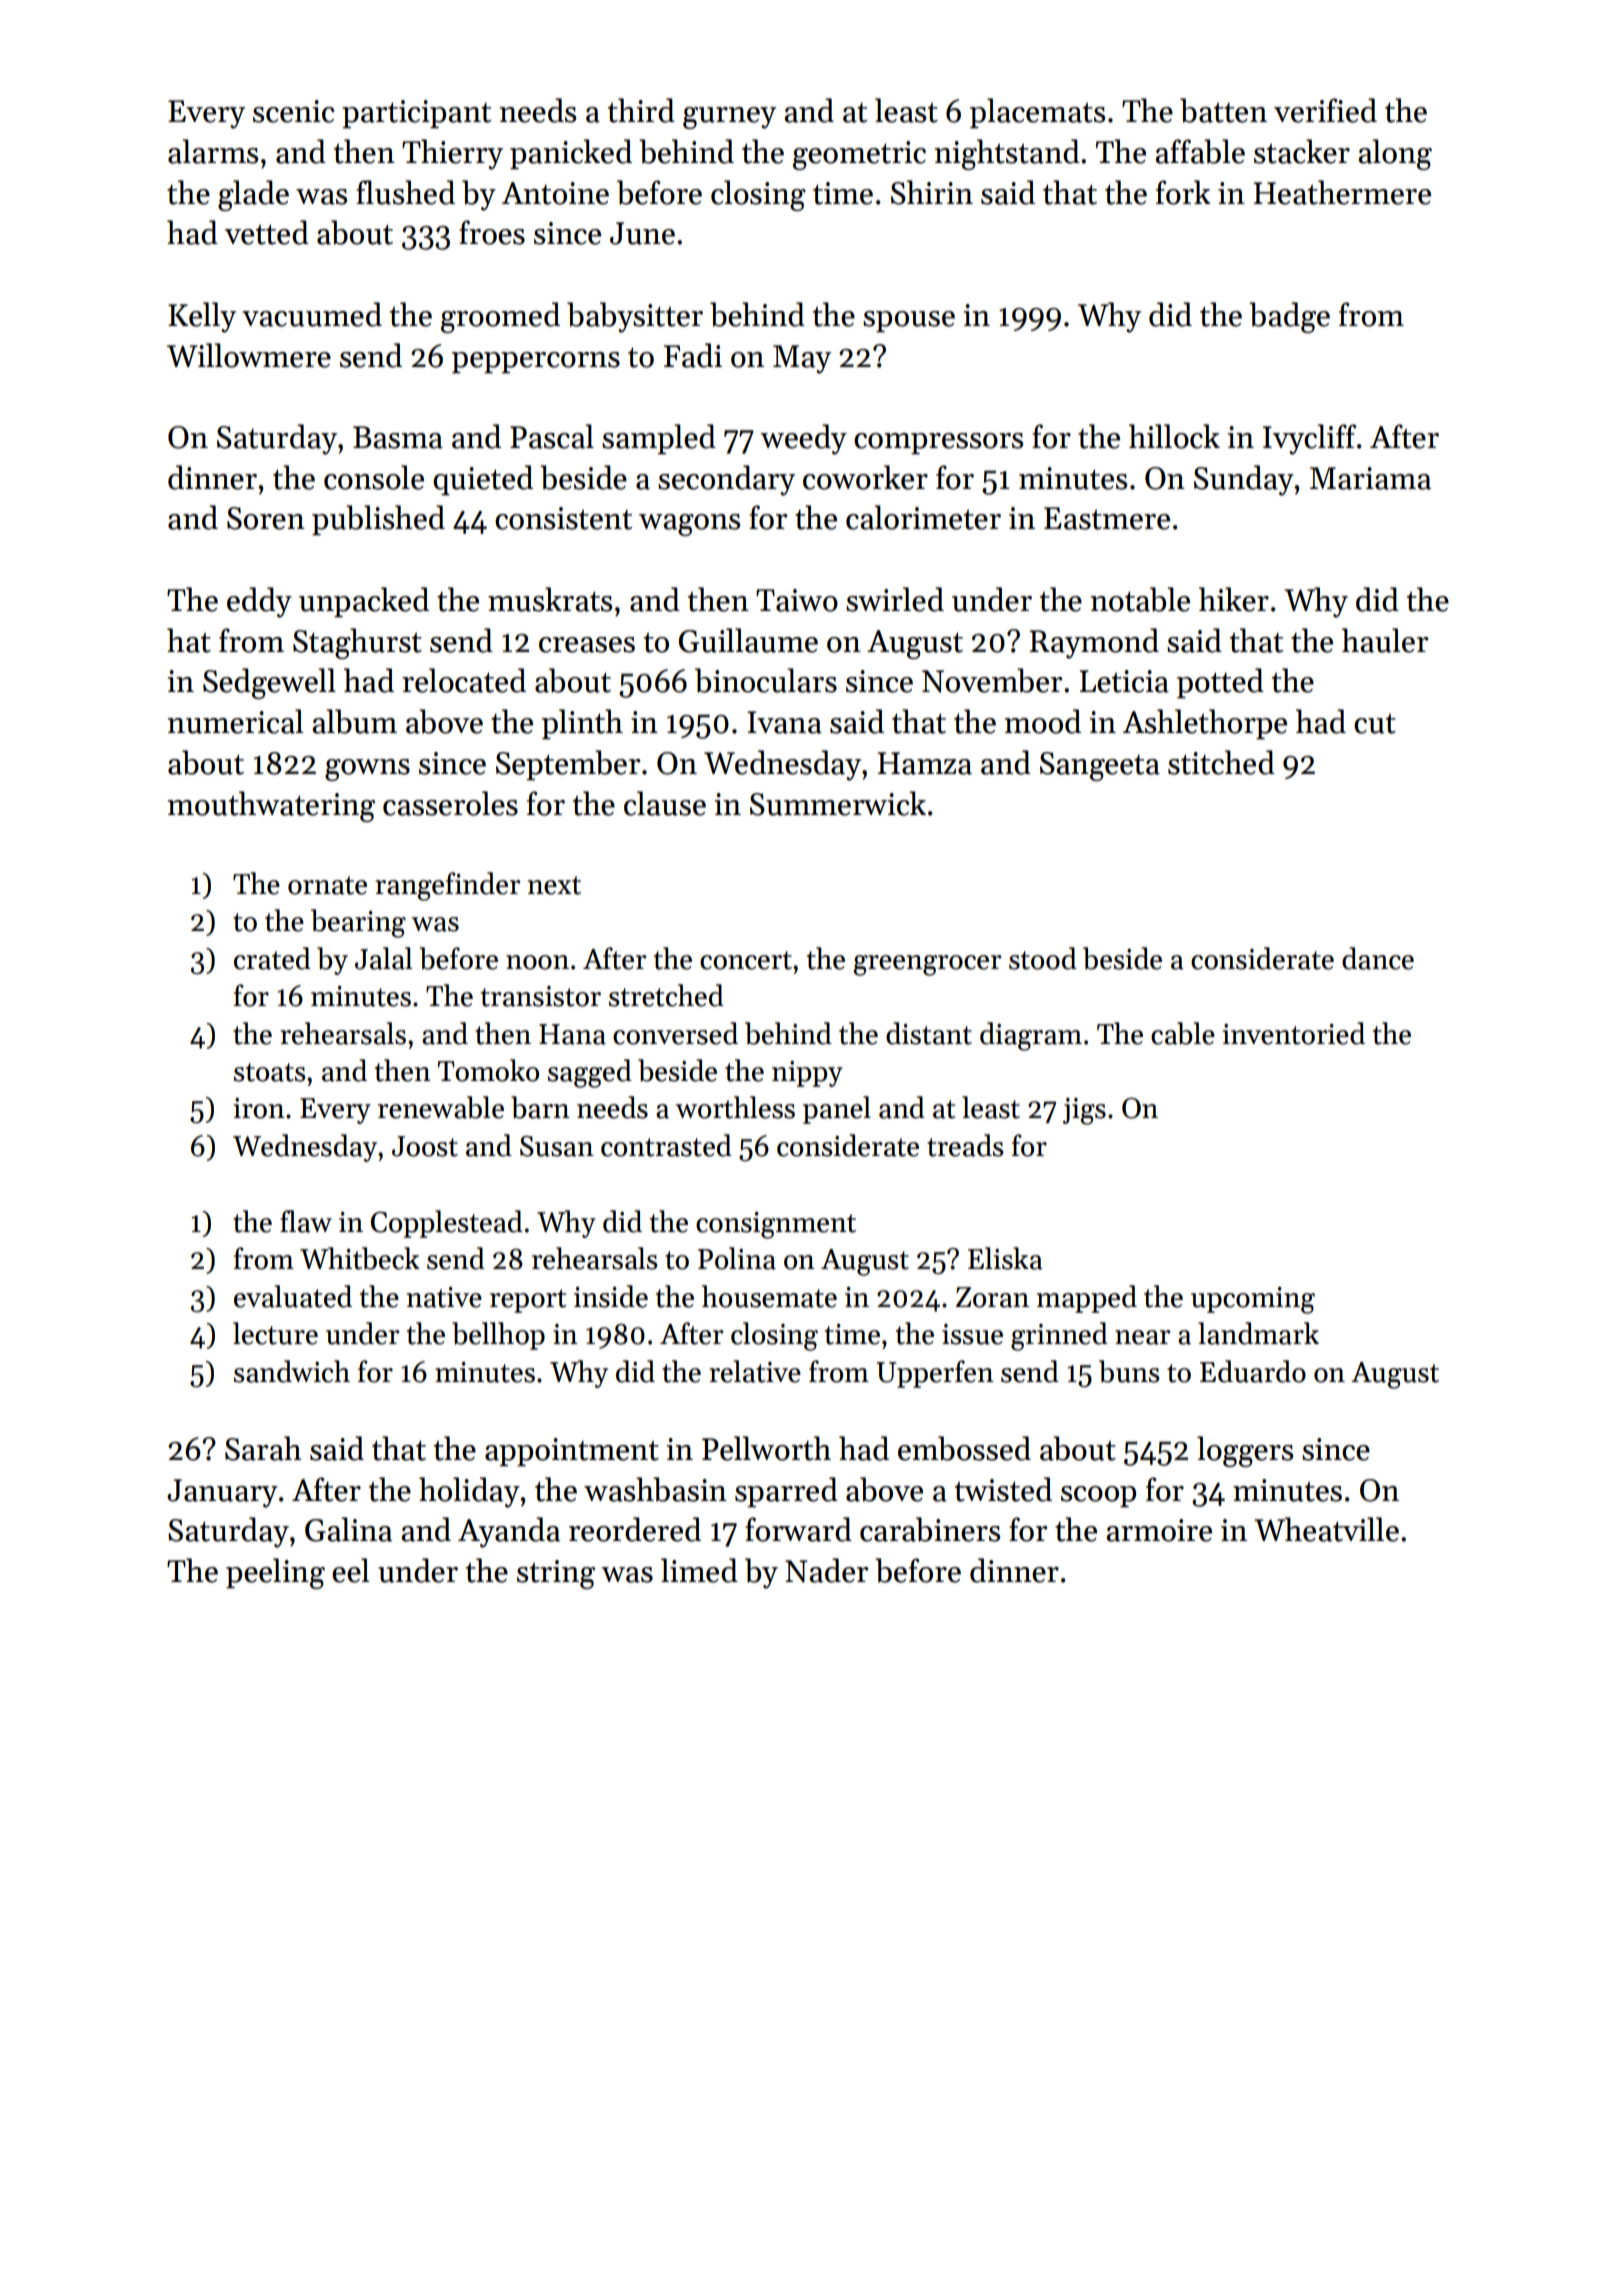 This screenshot has width=1620, height=2292. I want to click on stitched, so click(1221, 762).
